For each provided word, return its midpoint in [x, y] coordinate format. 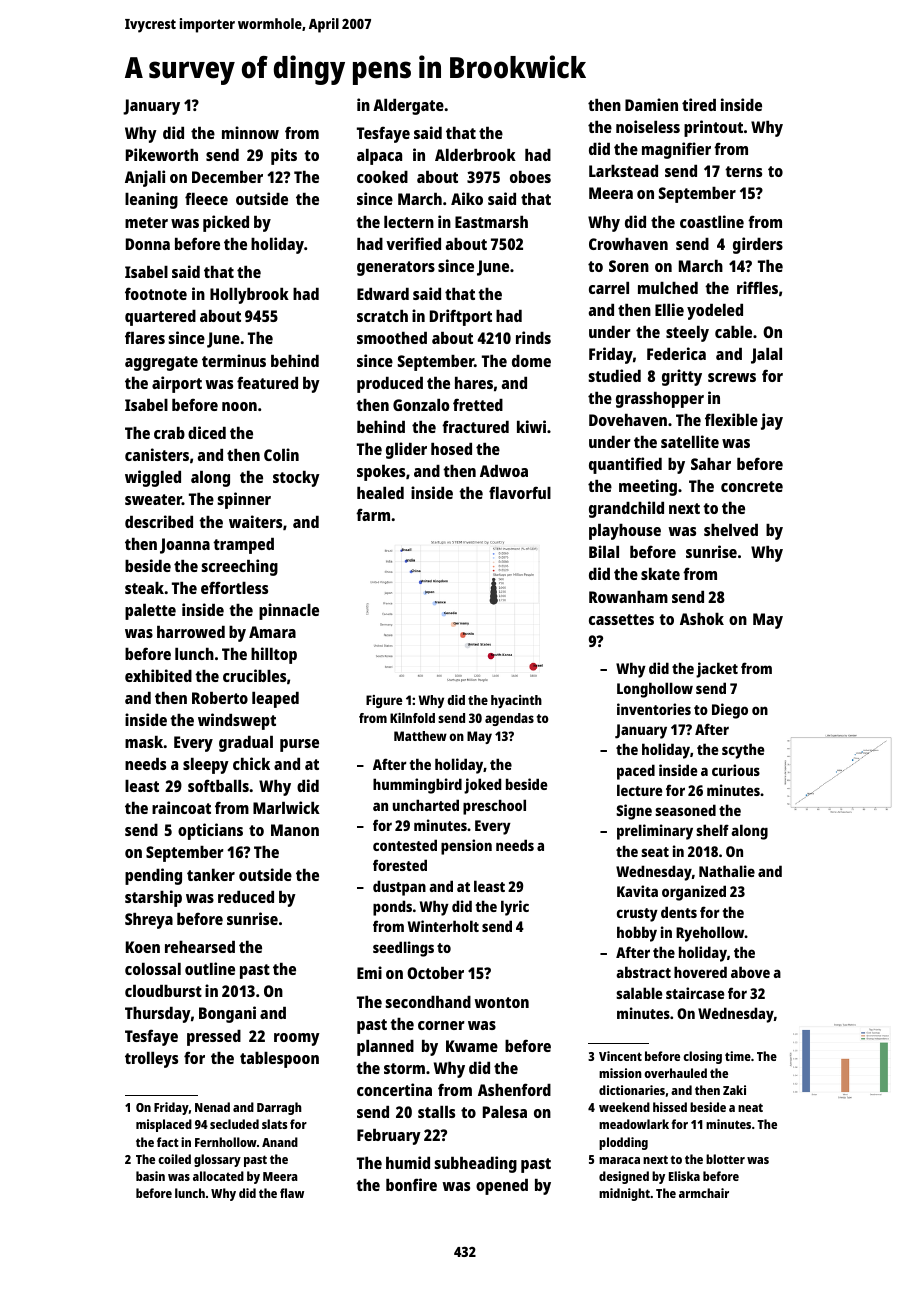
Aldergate [408, 107]
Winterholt [443, 926]
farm [373, 514]
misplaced [164, 1125]
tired [699, 104]
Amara [272, 632]
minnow [250, 132]
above [750, 972]
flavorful [520, 492]
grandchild [626, 509]
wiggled [153, 478]
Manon [295, 830]
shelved [731, 530]
